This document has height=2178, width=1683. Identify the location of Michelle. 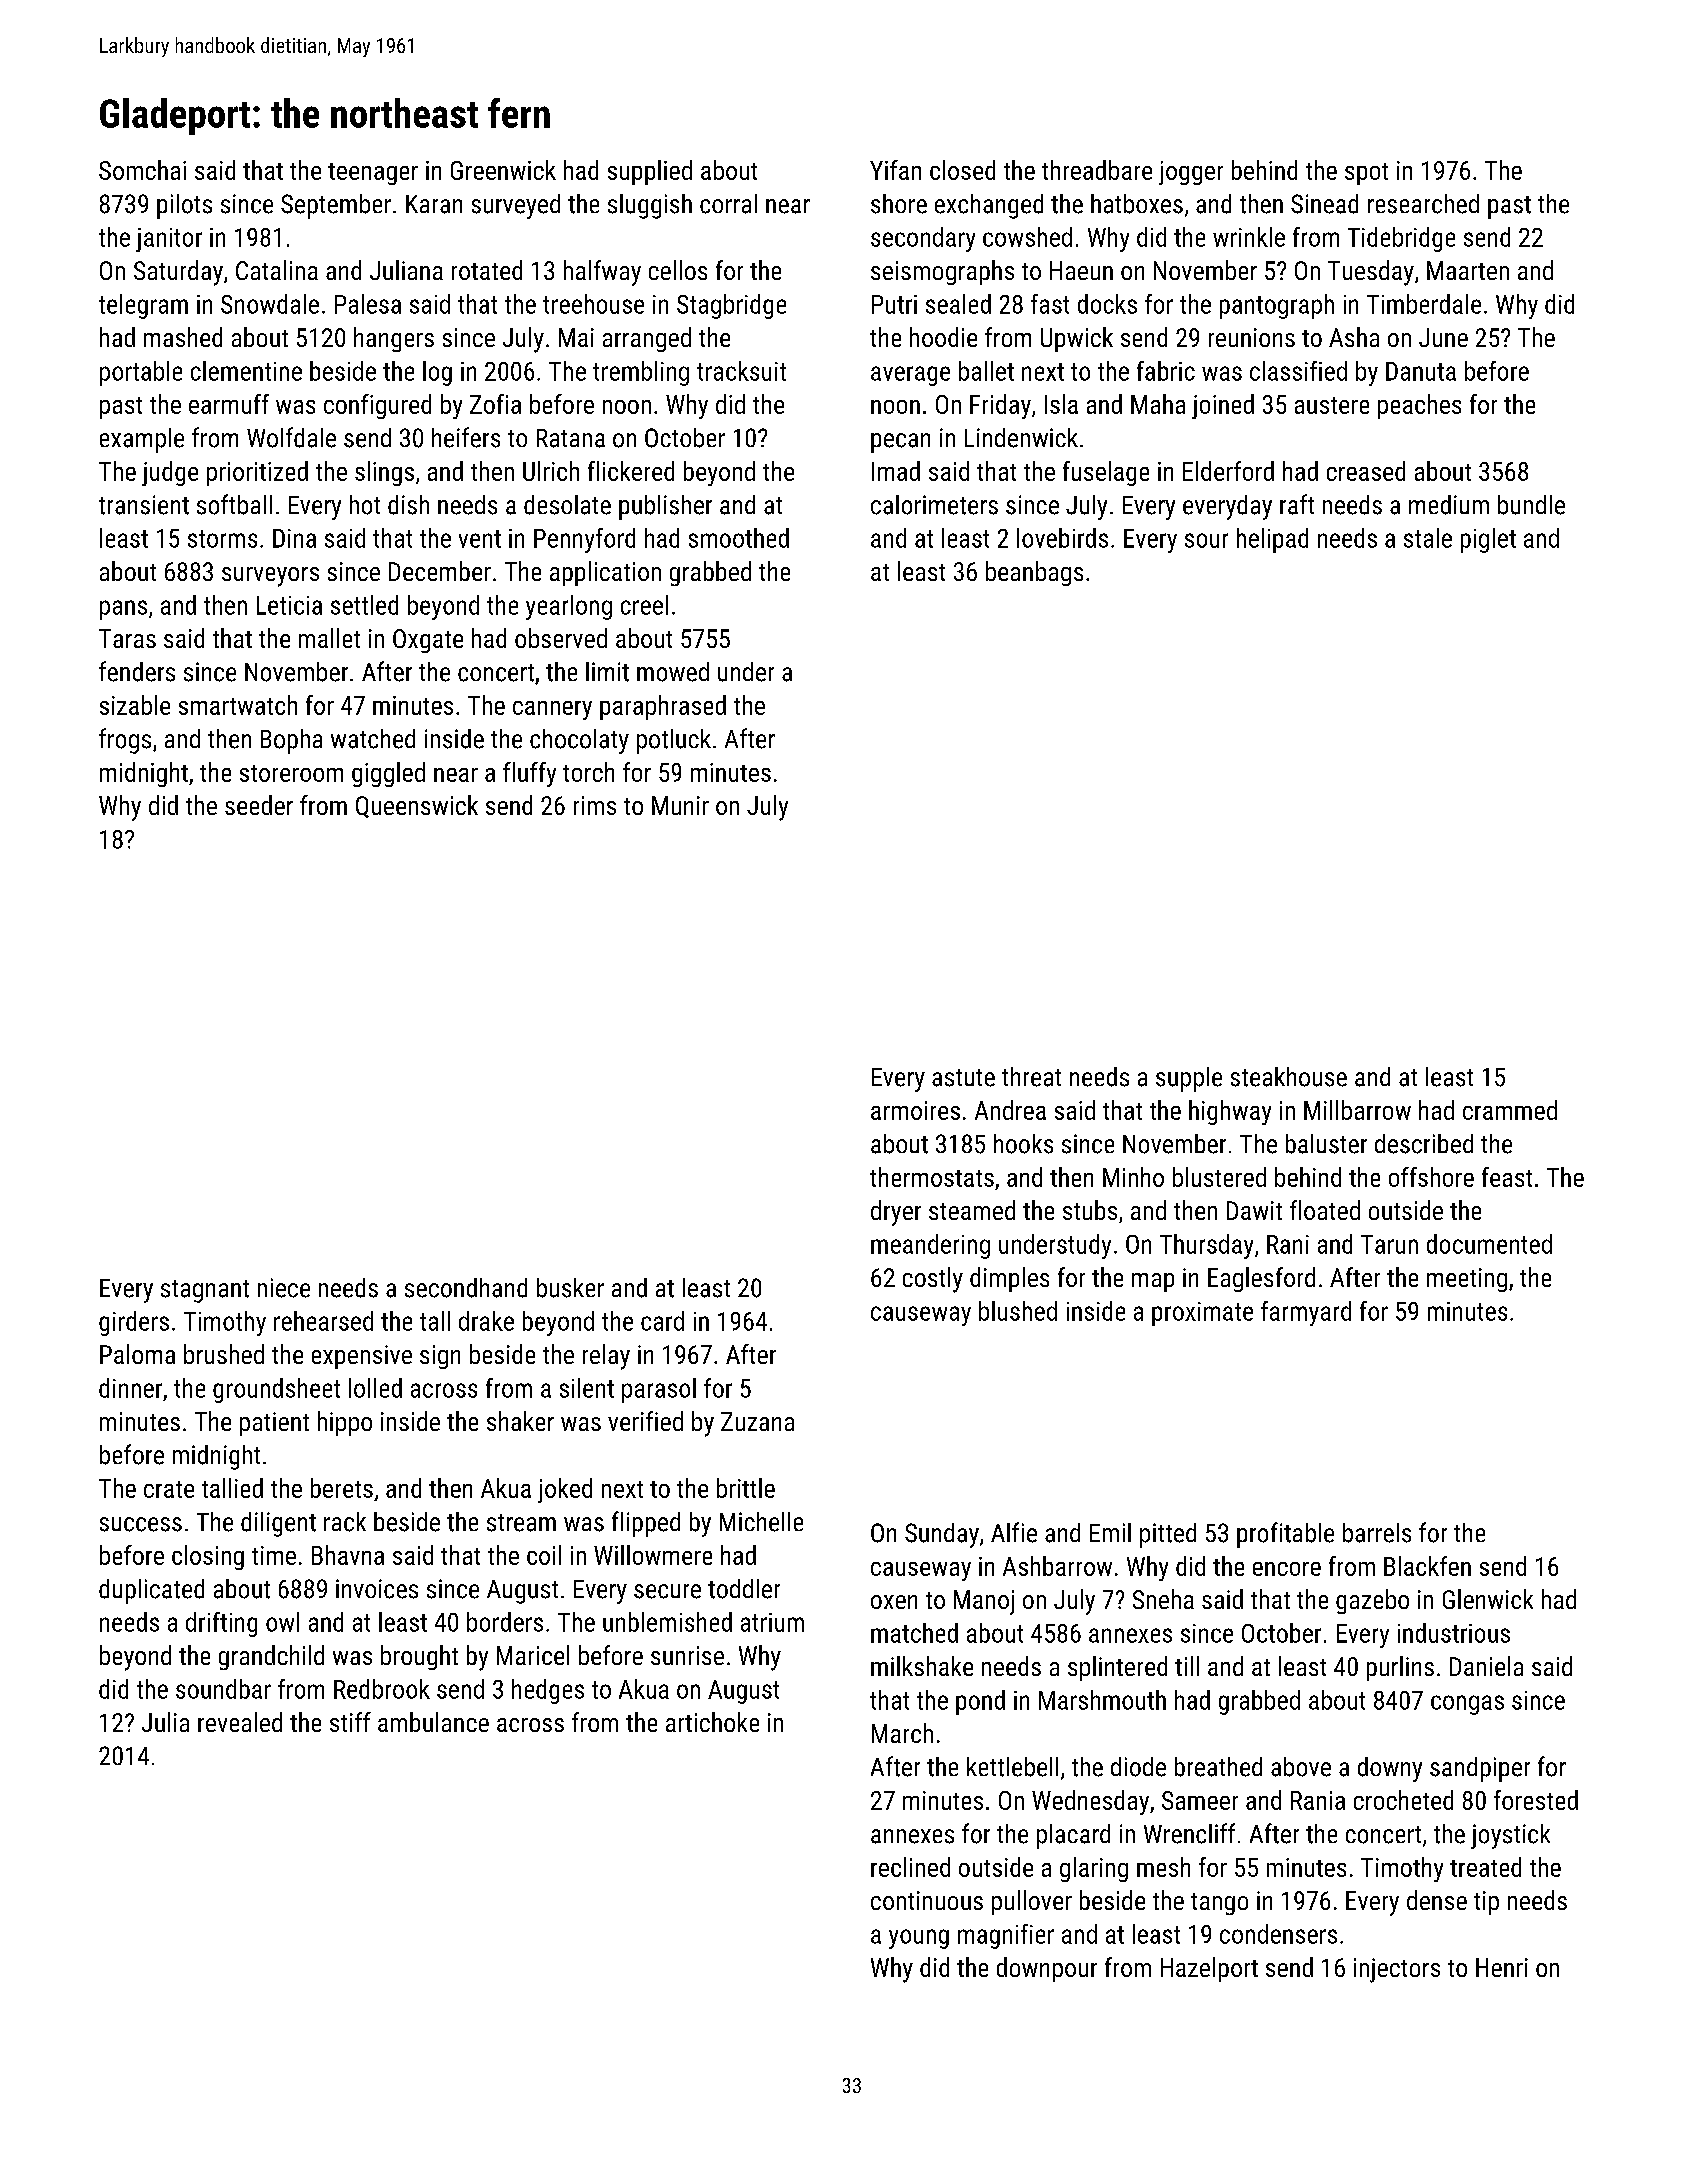
(761, 1522).
